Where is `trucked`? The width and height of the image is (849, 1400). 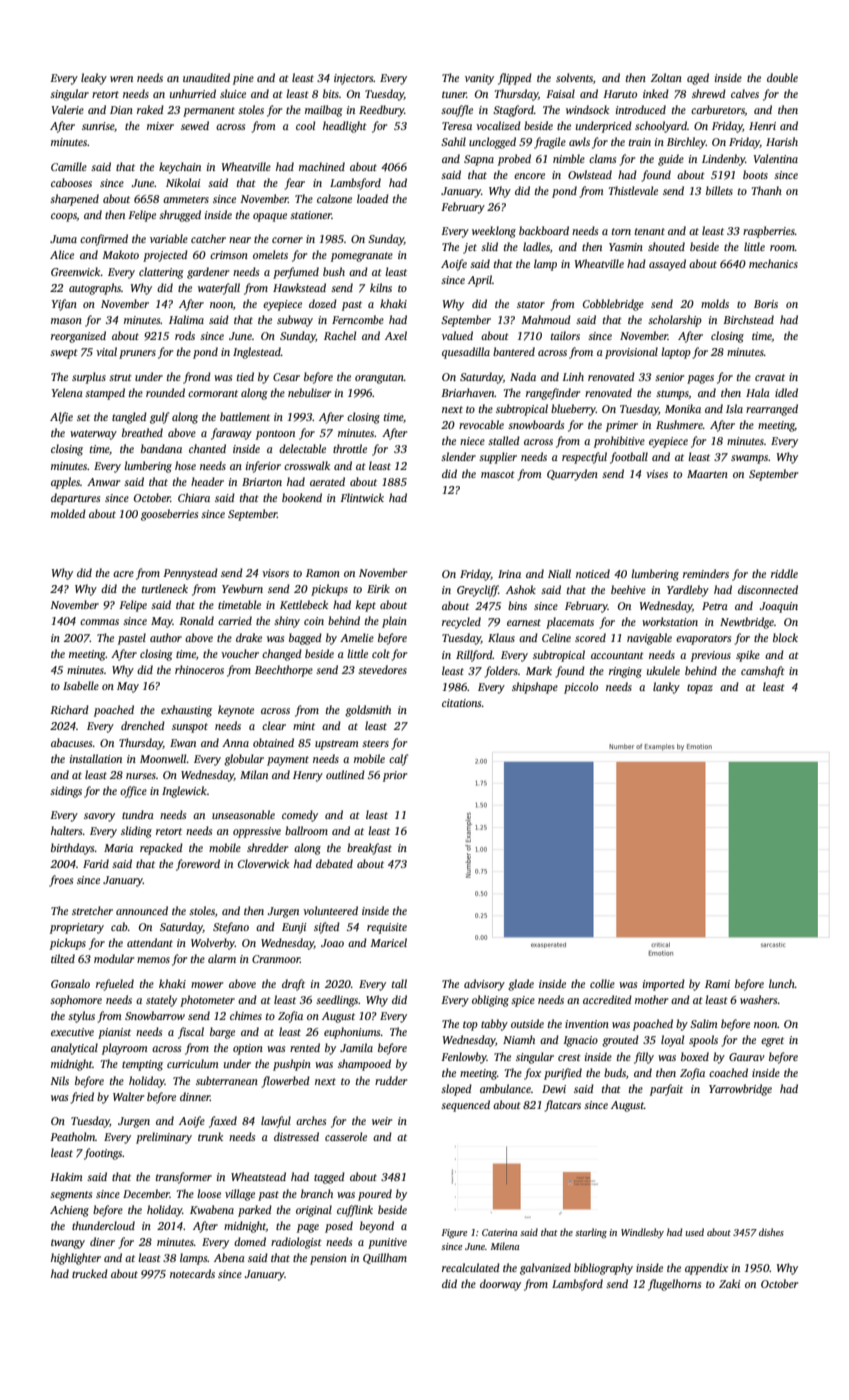
trucked is located at coordinates (90, 1273).
